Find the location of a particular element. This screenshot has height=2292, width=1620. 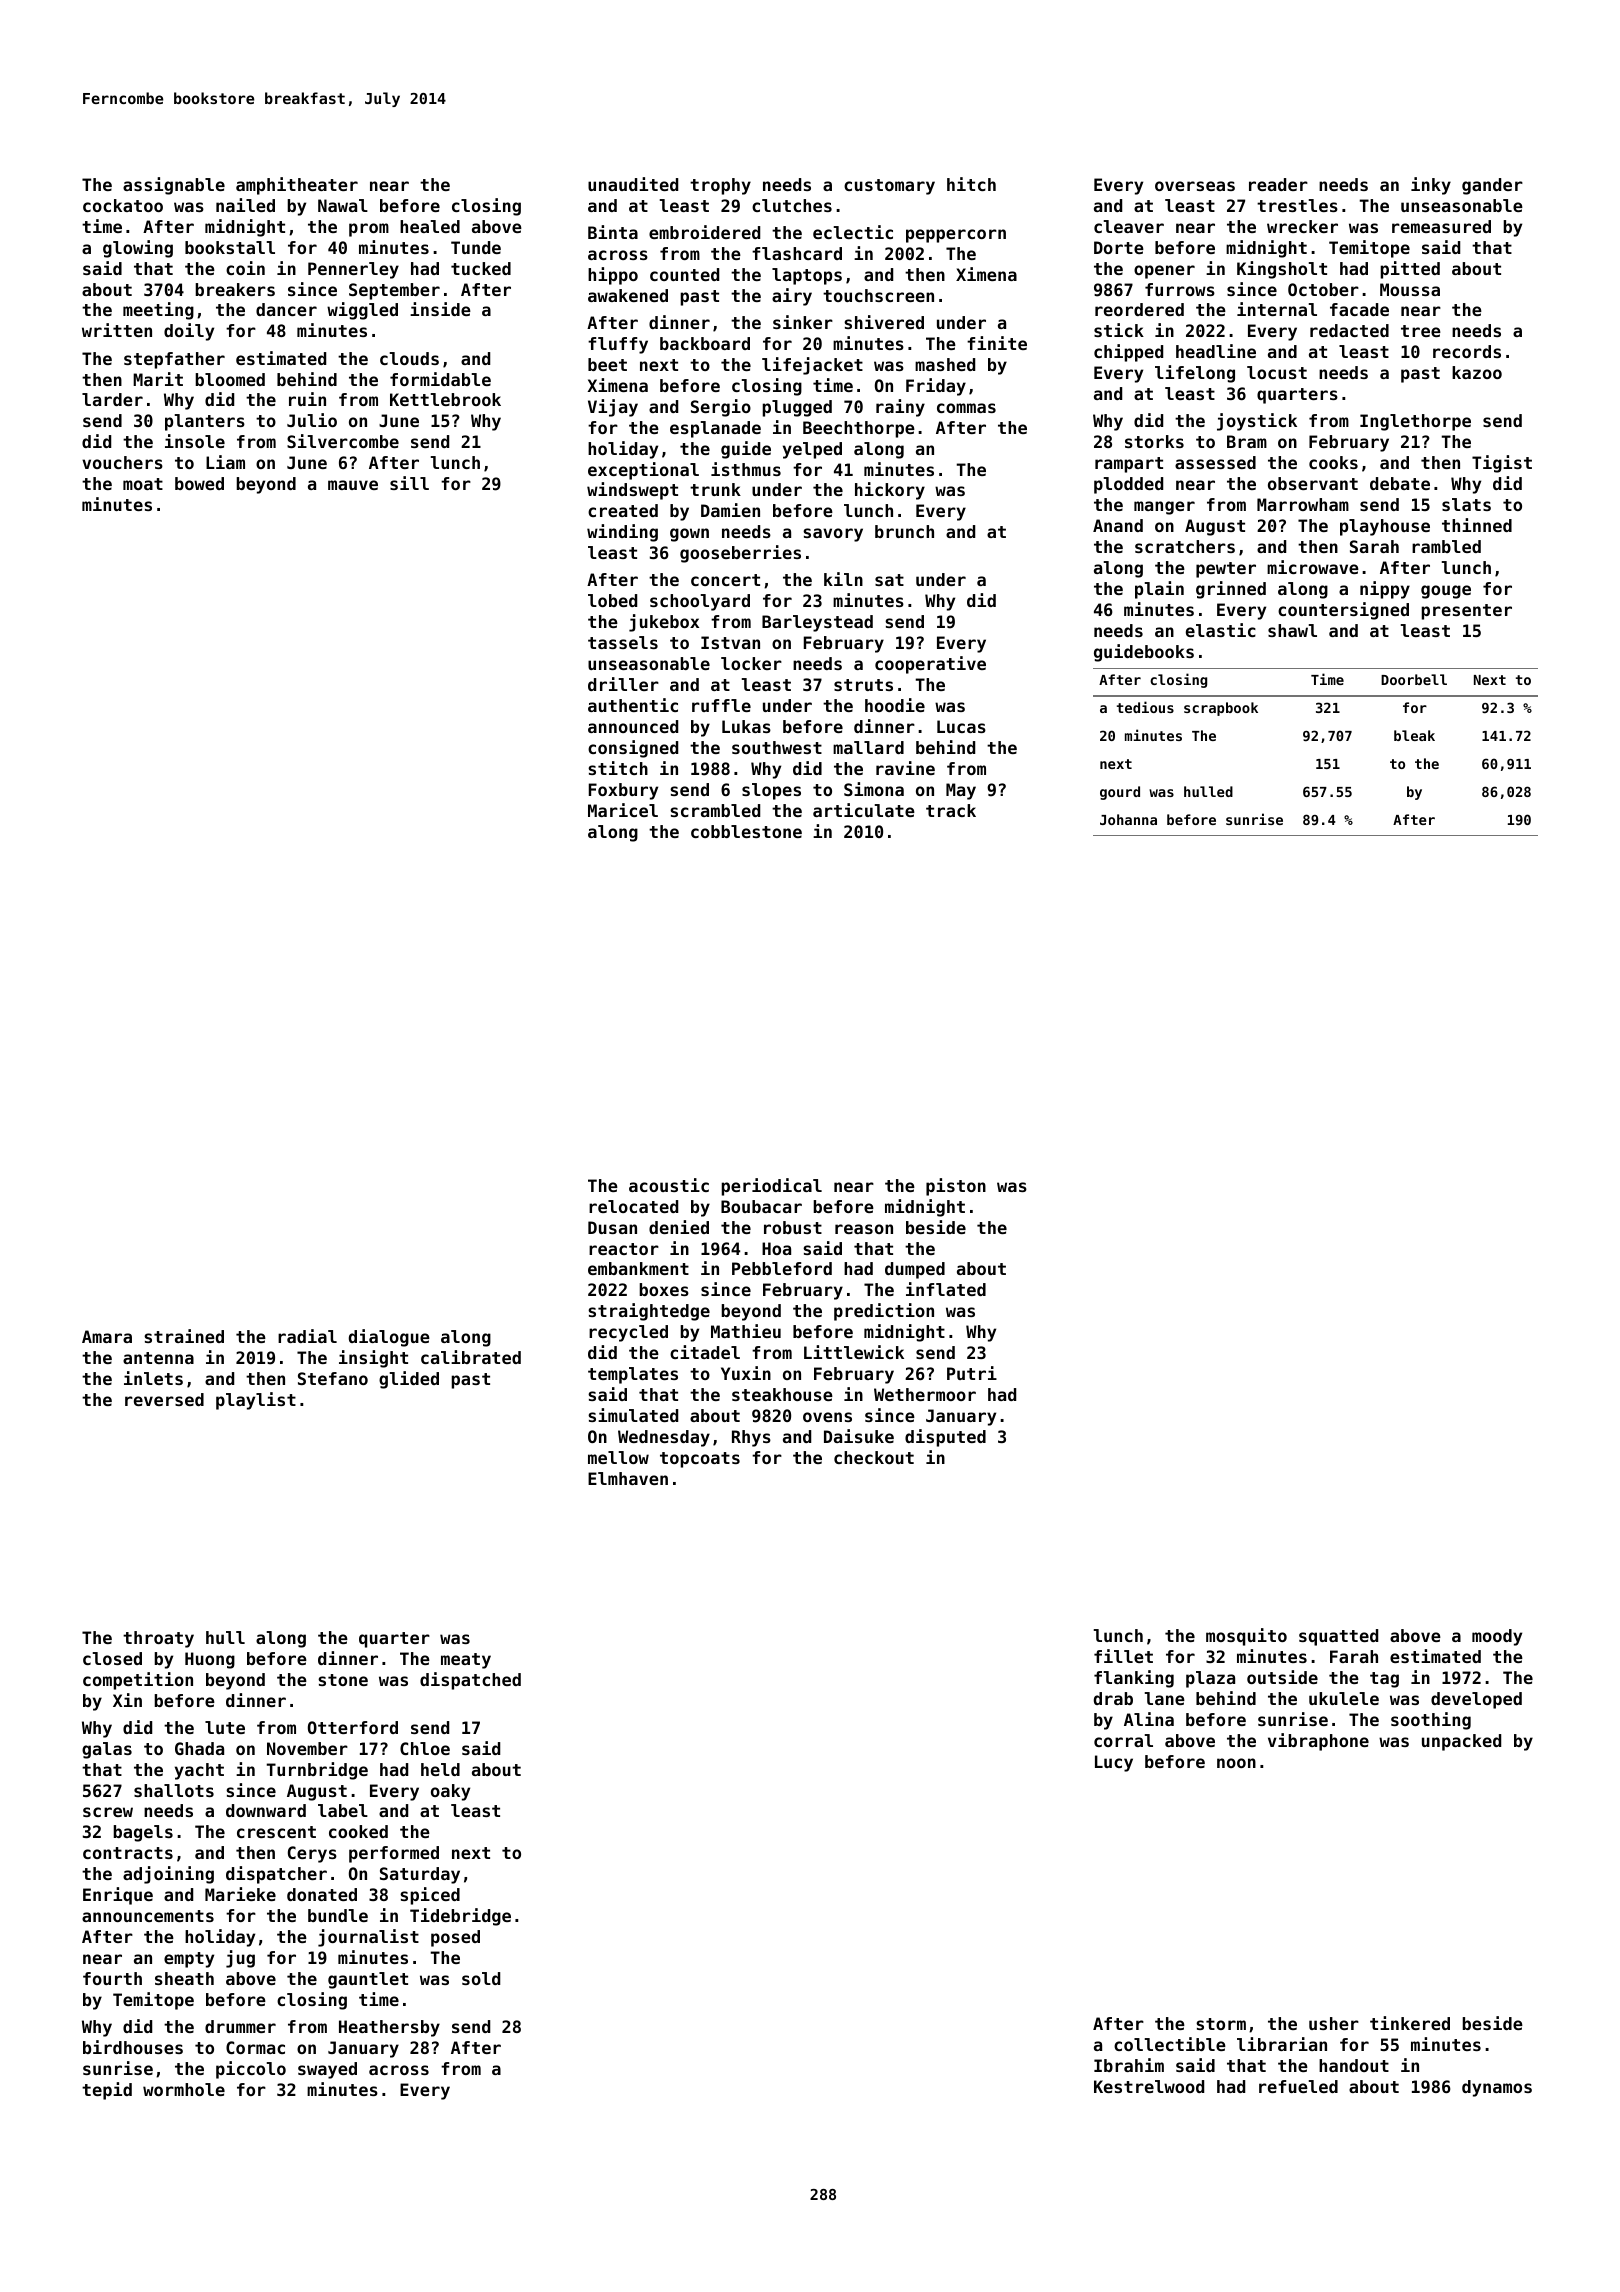

disputed is located at coordinates (945, 1438).
